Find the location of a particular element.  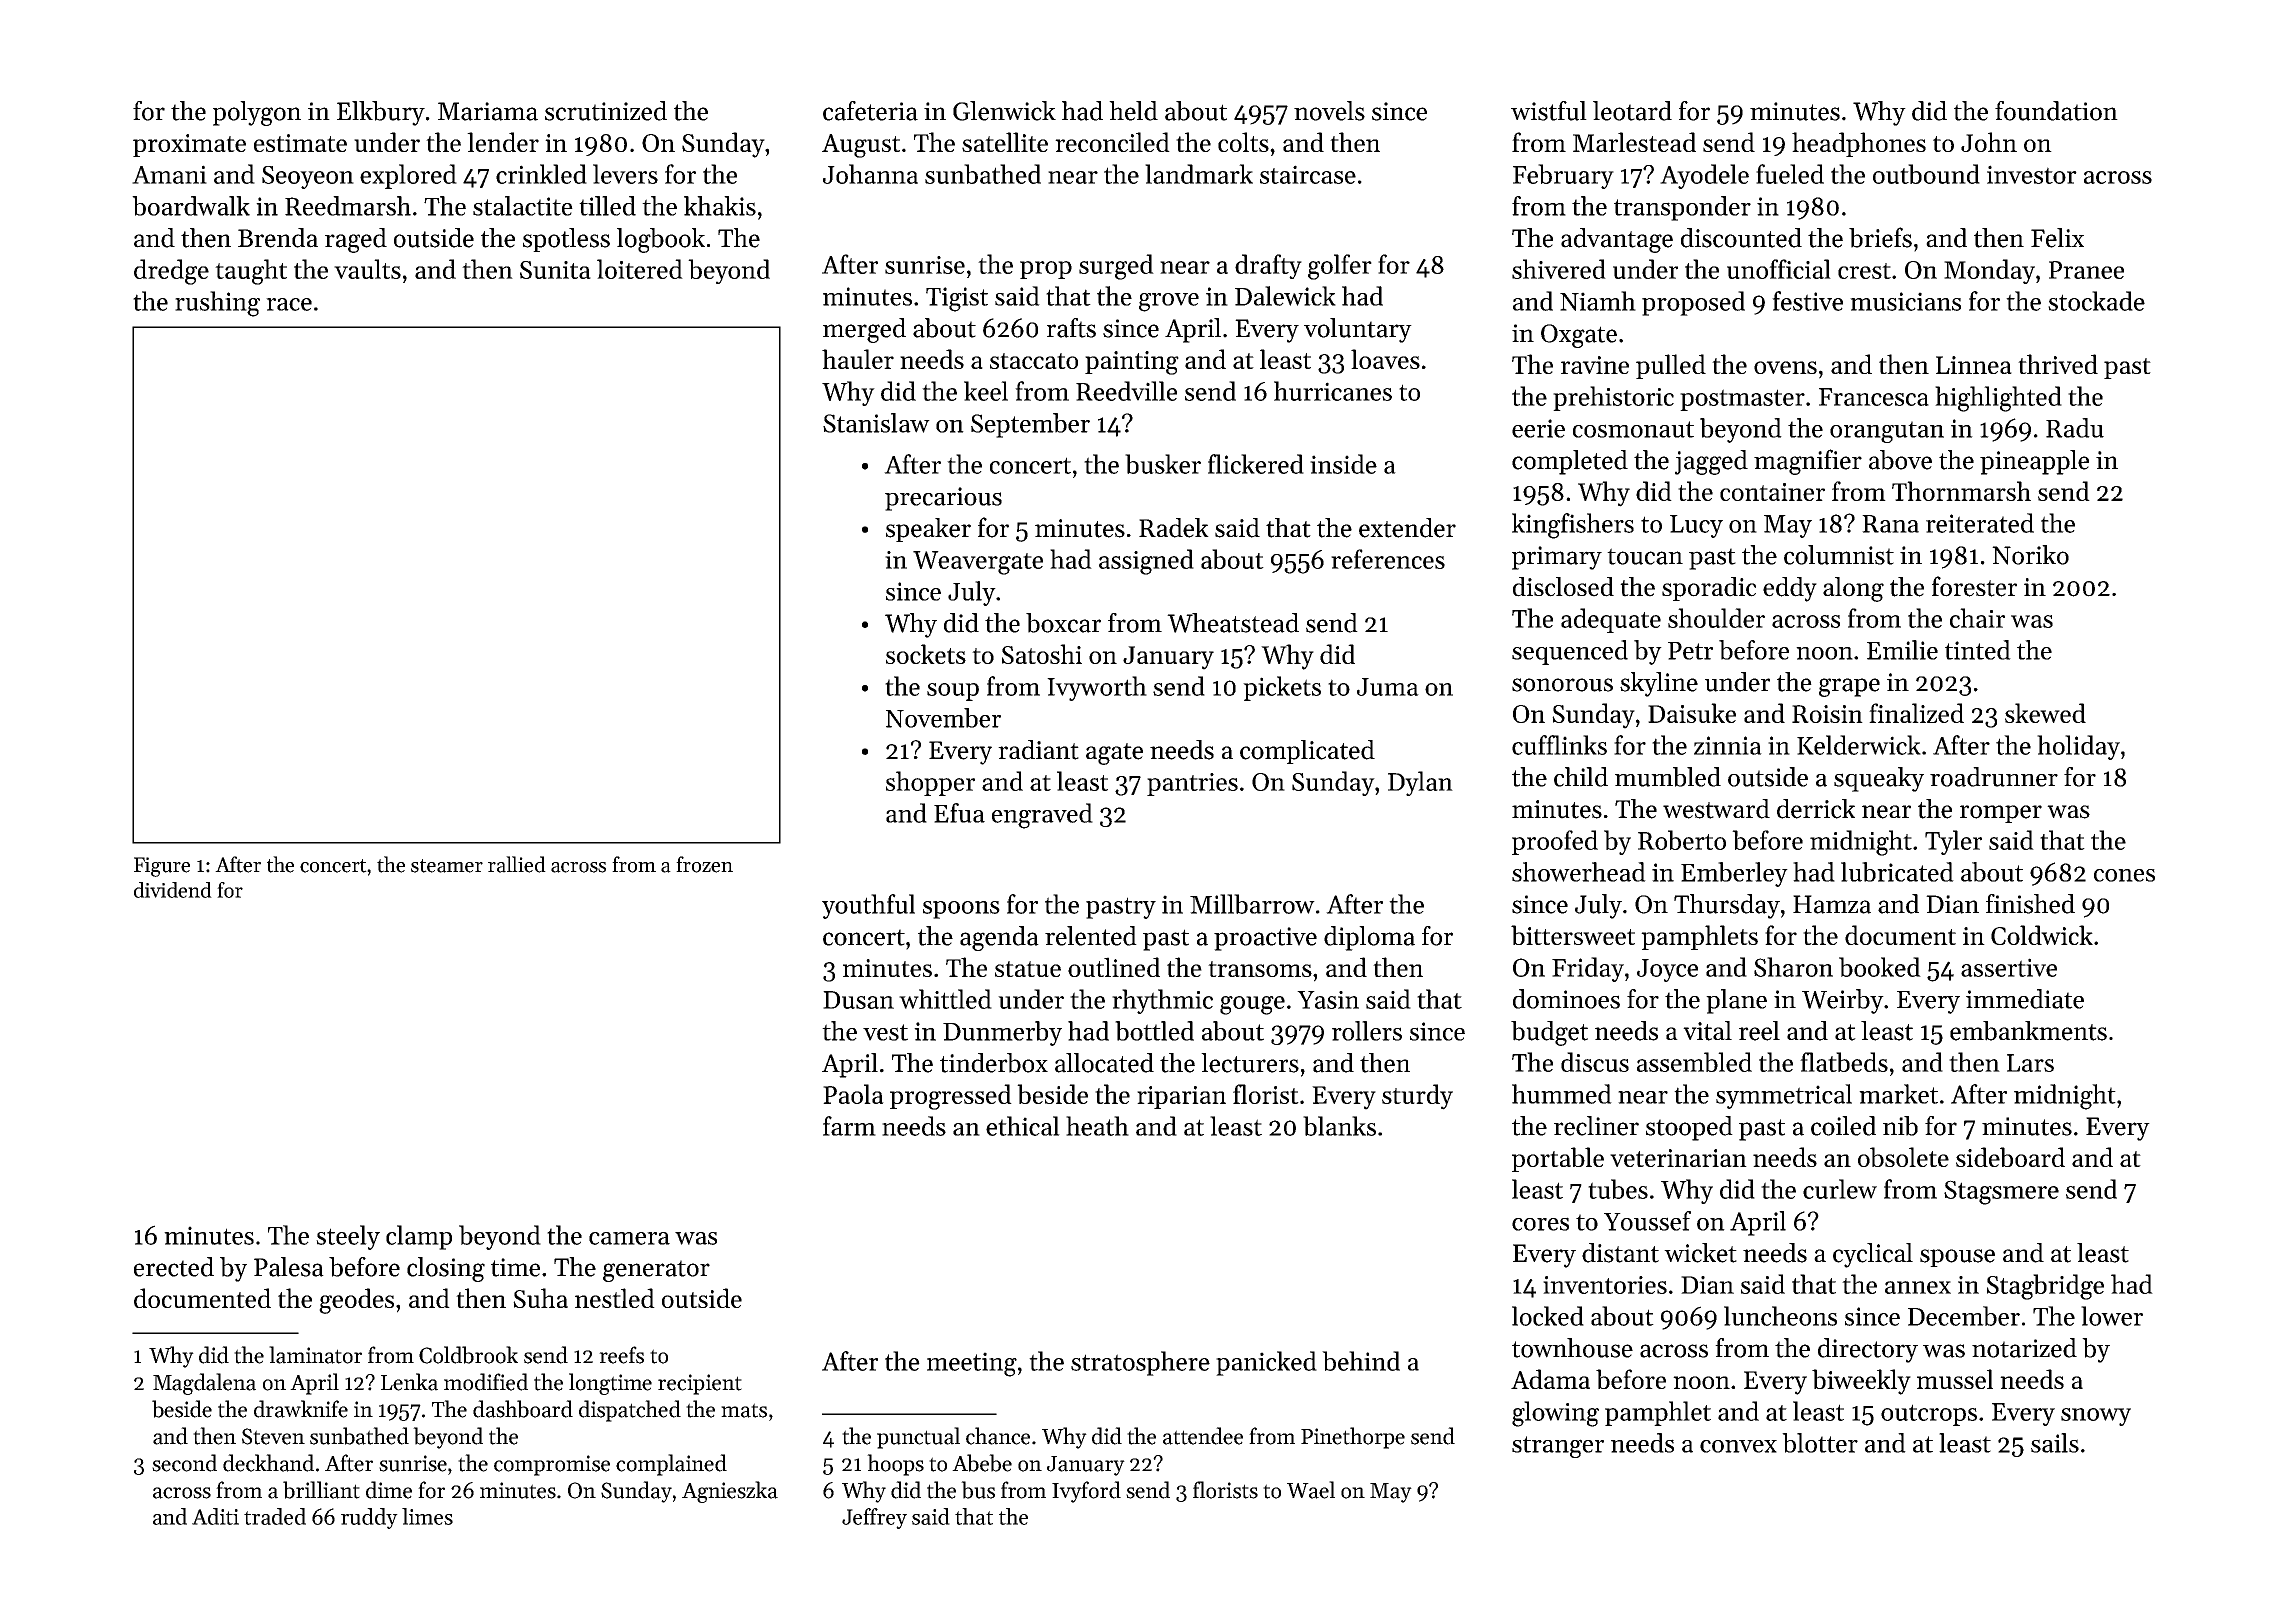

holiday is located at coordinates (2078, 747).
